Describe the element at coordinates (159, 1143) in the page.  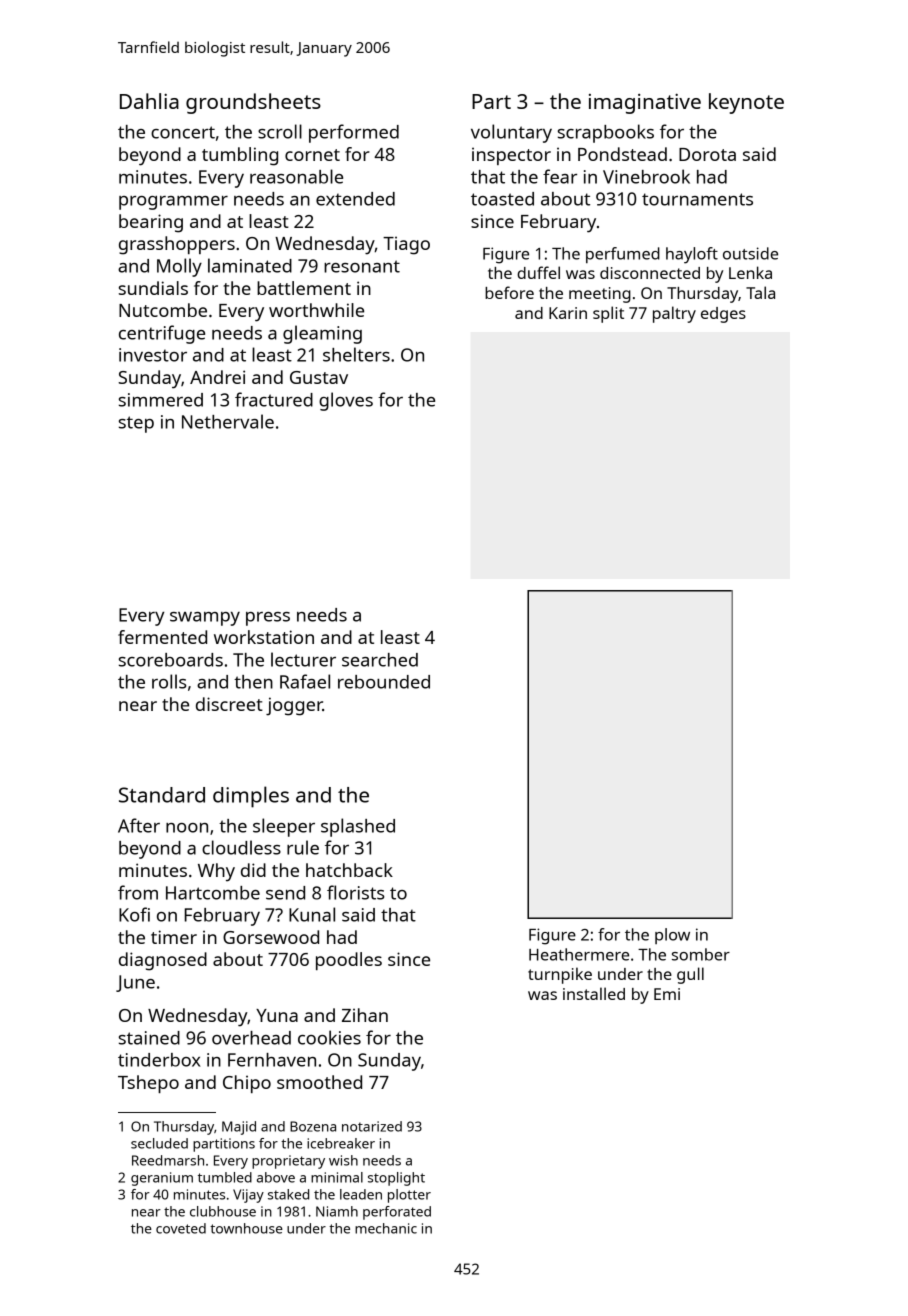
I see `secluded` at that location.
